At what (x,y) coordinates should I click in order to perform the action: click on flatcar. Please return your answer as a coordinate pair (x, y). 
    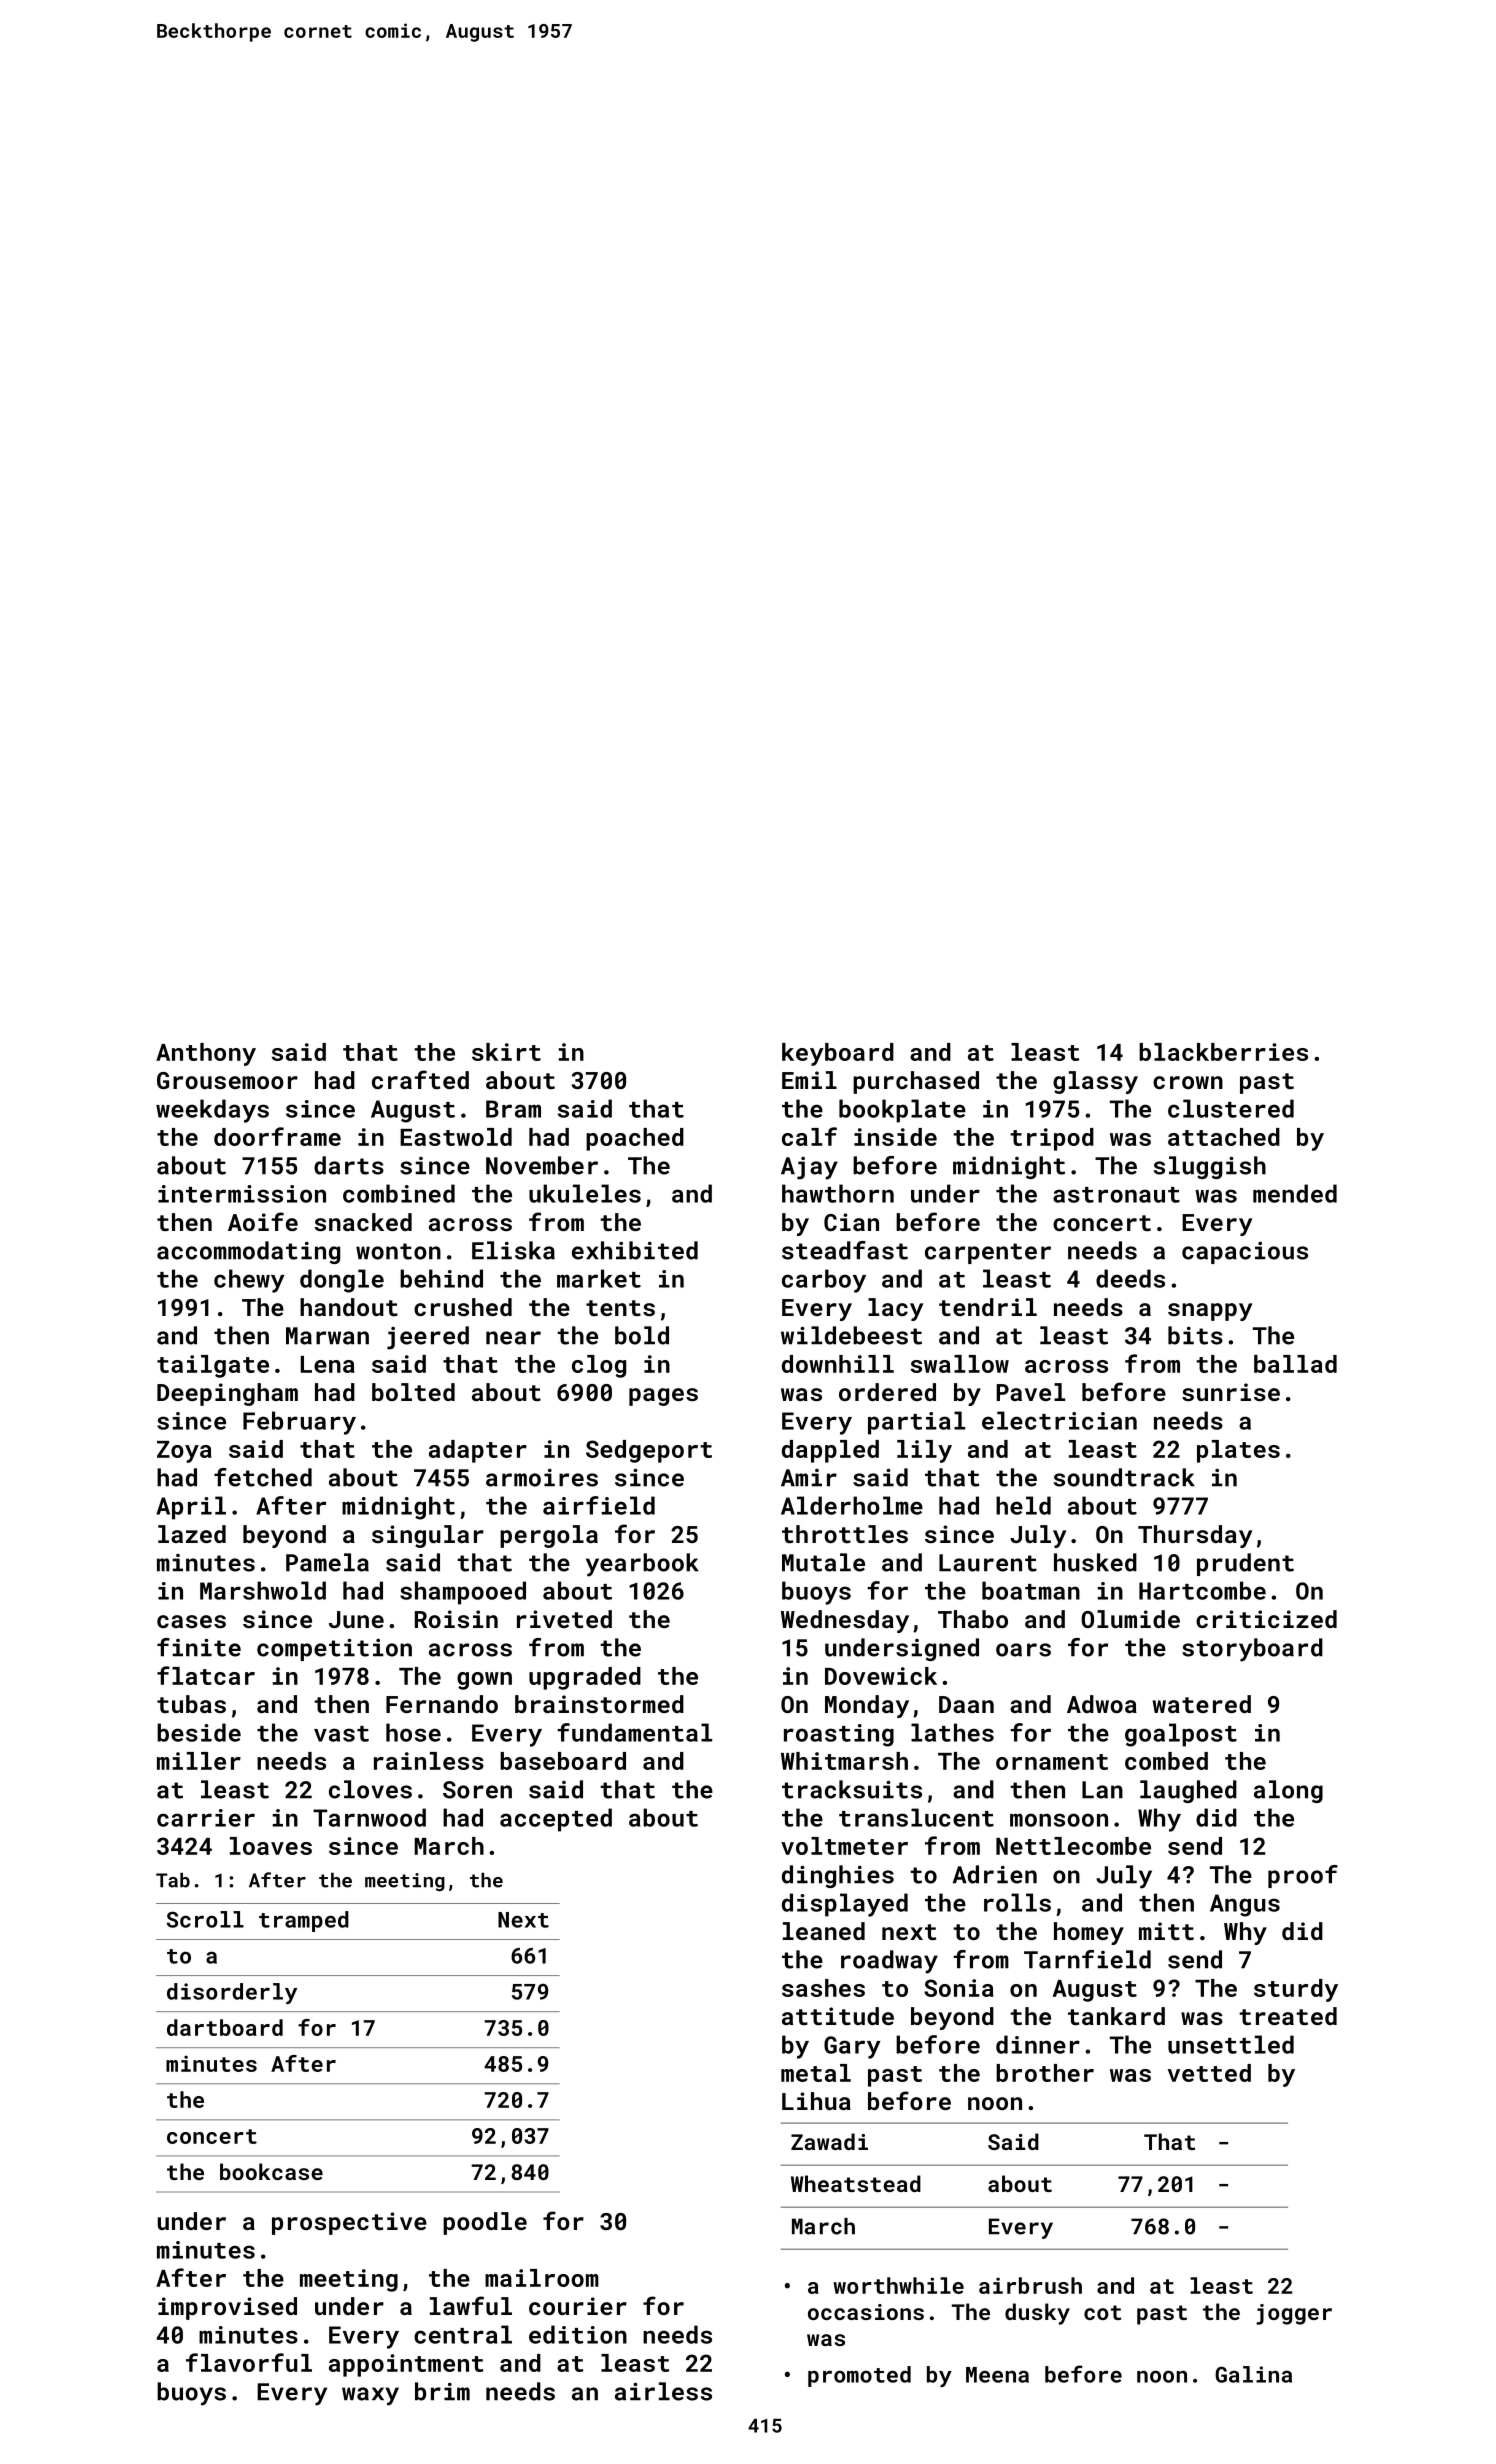
    Looking at the image, I should click on (206, 1675).
